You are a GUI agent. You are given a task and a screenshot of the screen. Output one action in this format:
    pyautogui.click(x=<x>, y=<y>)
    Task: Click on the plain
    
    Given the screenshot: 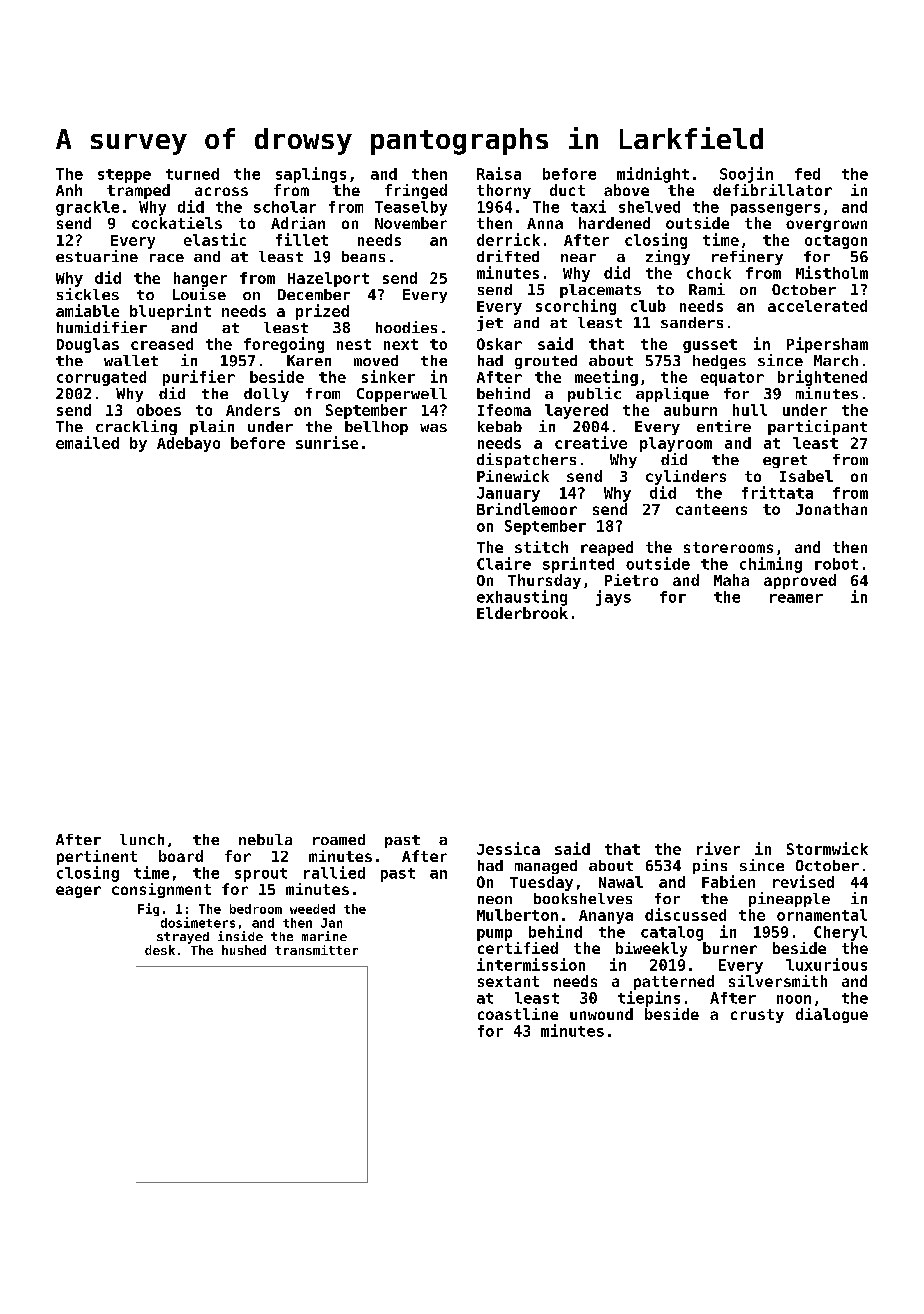 What is the action you would take?
    pyautogui.click(x=212, y=427)
